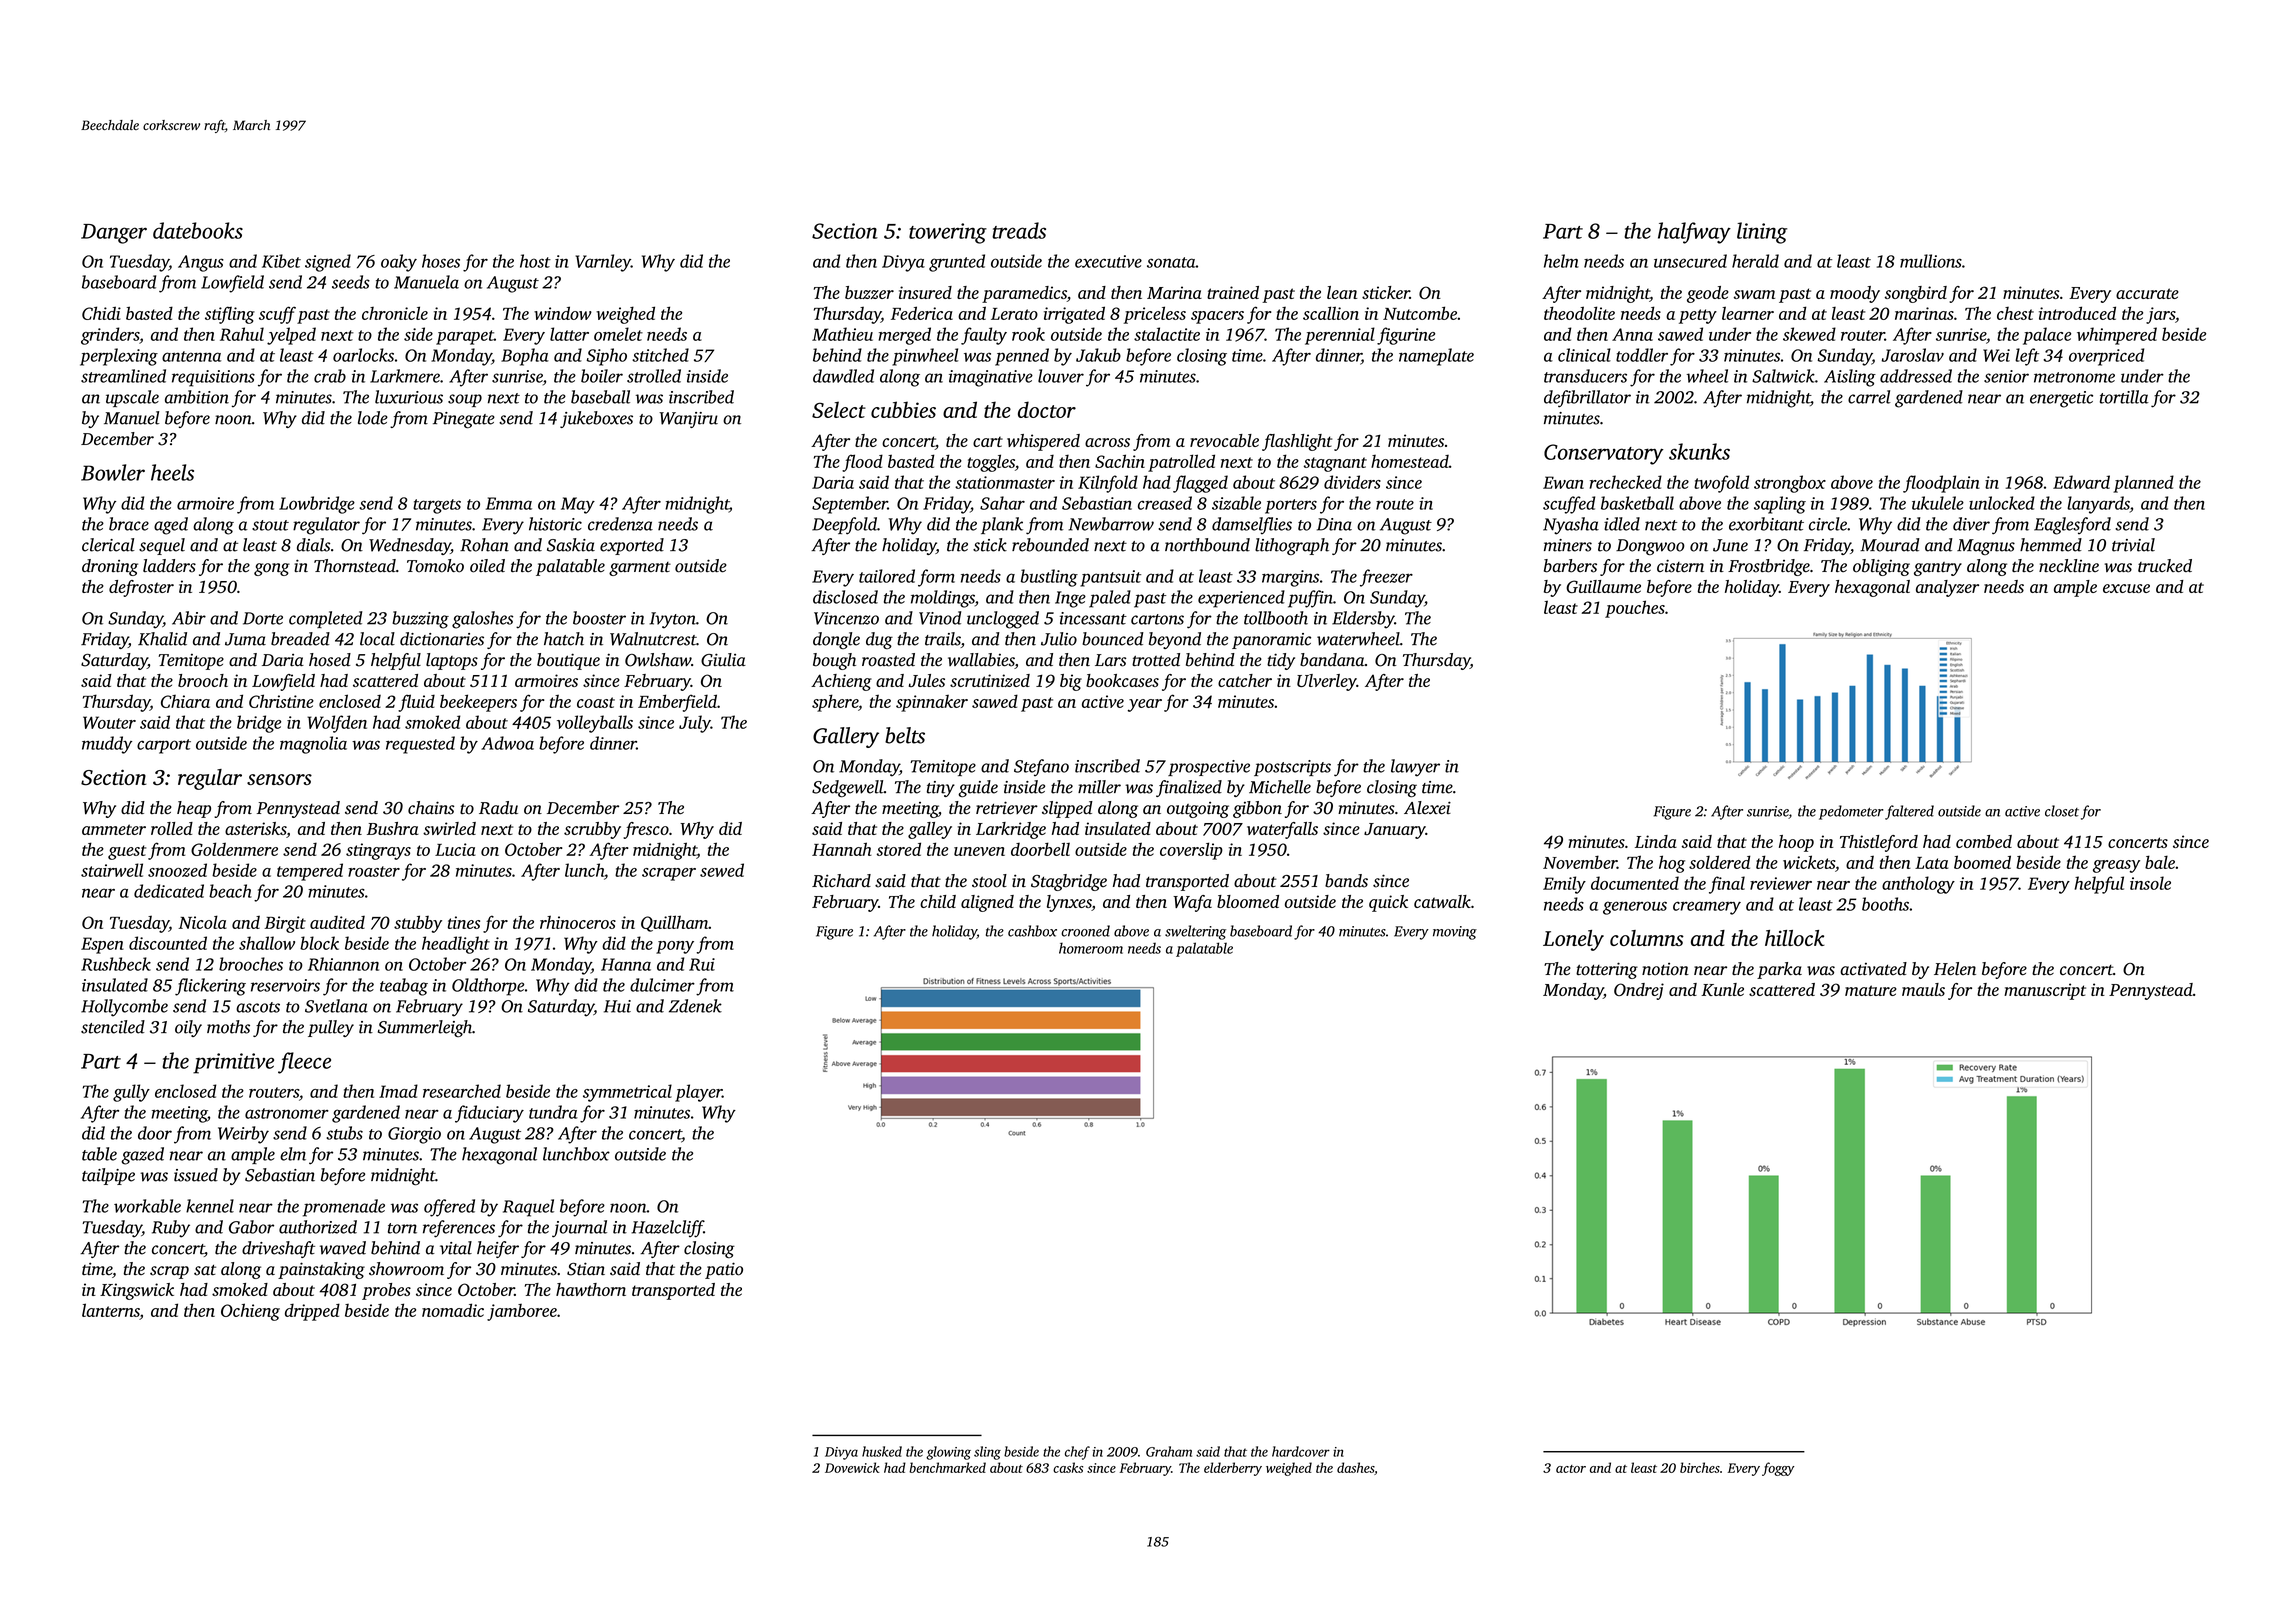  Describe the element at coordinates (2045, 991) in the screenshot. I see `manuscript` at that location.
